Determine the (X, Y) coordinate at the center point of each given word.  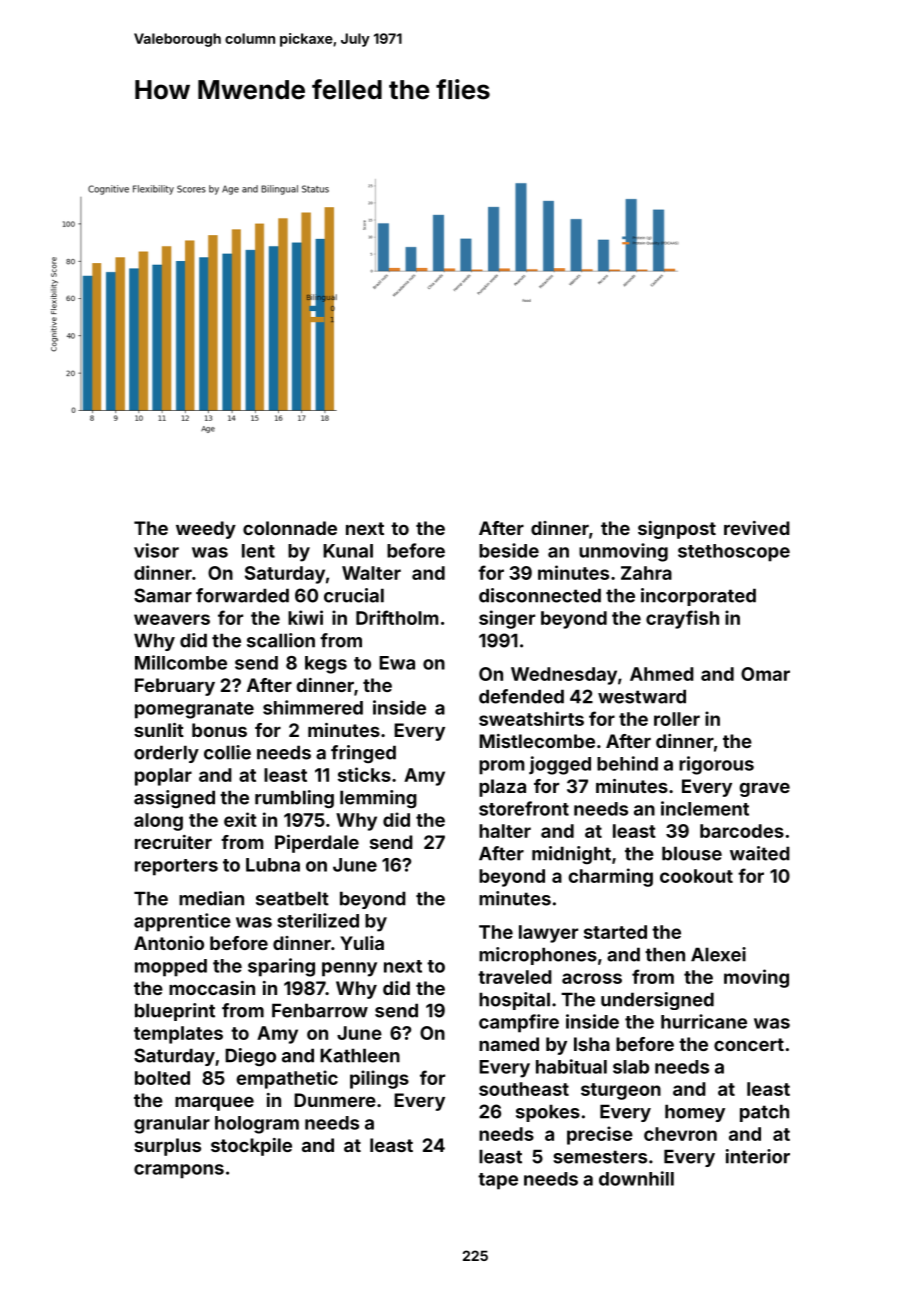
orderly (166, 754)
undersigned (657, 1001)
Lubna (273, 865)
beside (509, 550)
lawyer (548, 934)
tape (498, 1181)
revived (757, 528)
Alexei (718, 954)
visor (156, 550)
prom (501, 767)
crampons (179, 1171)
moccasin (212, 988)
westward (642, 696)
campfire (519, 1023)
